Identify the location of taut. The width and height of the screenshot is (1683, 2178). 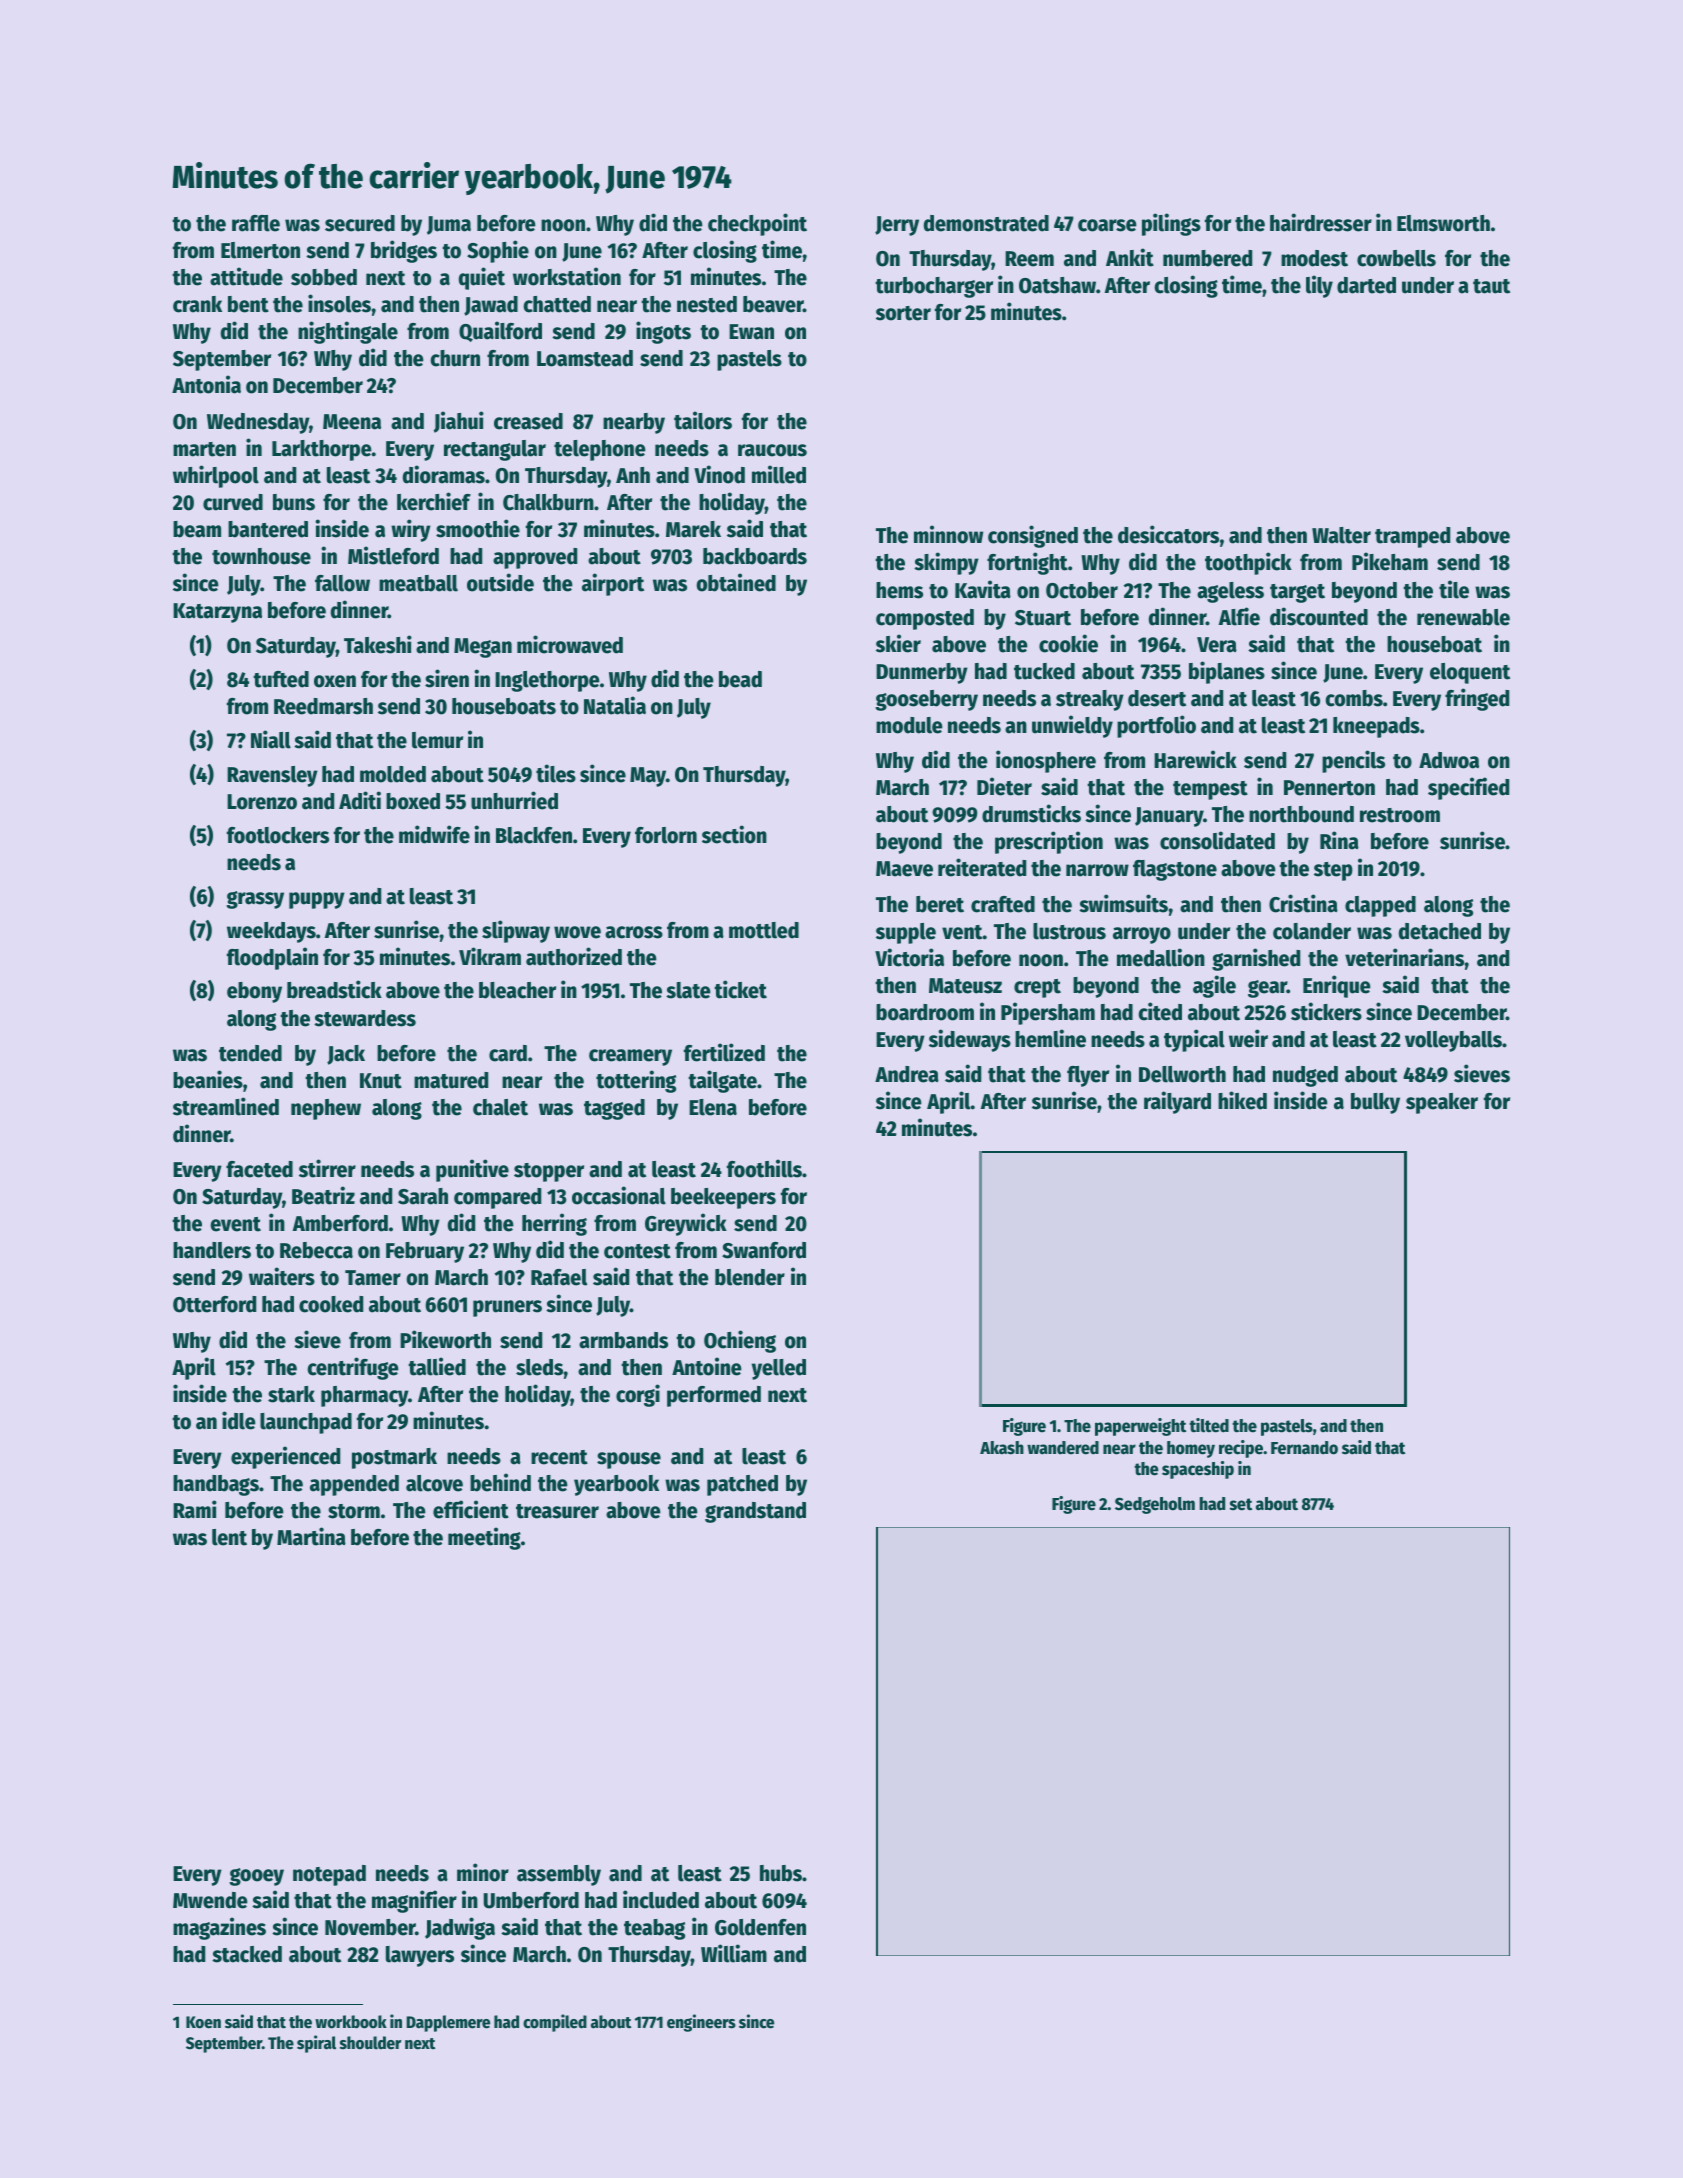
(1491, 286).
